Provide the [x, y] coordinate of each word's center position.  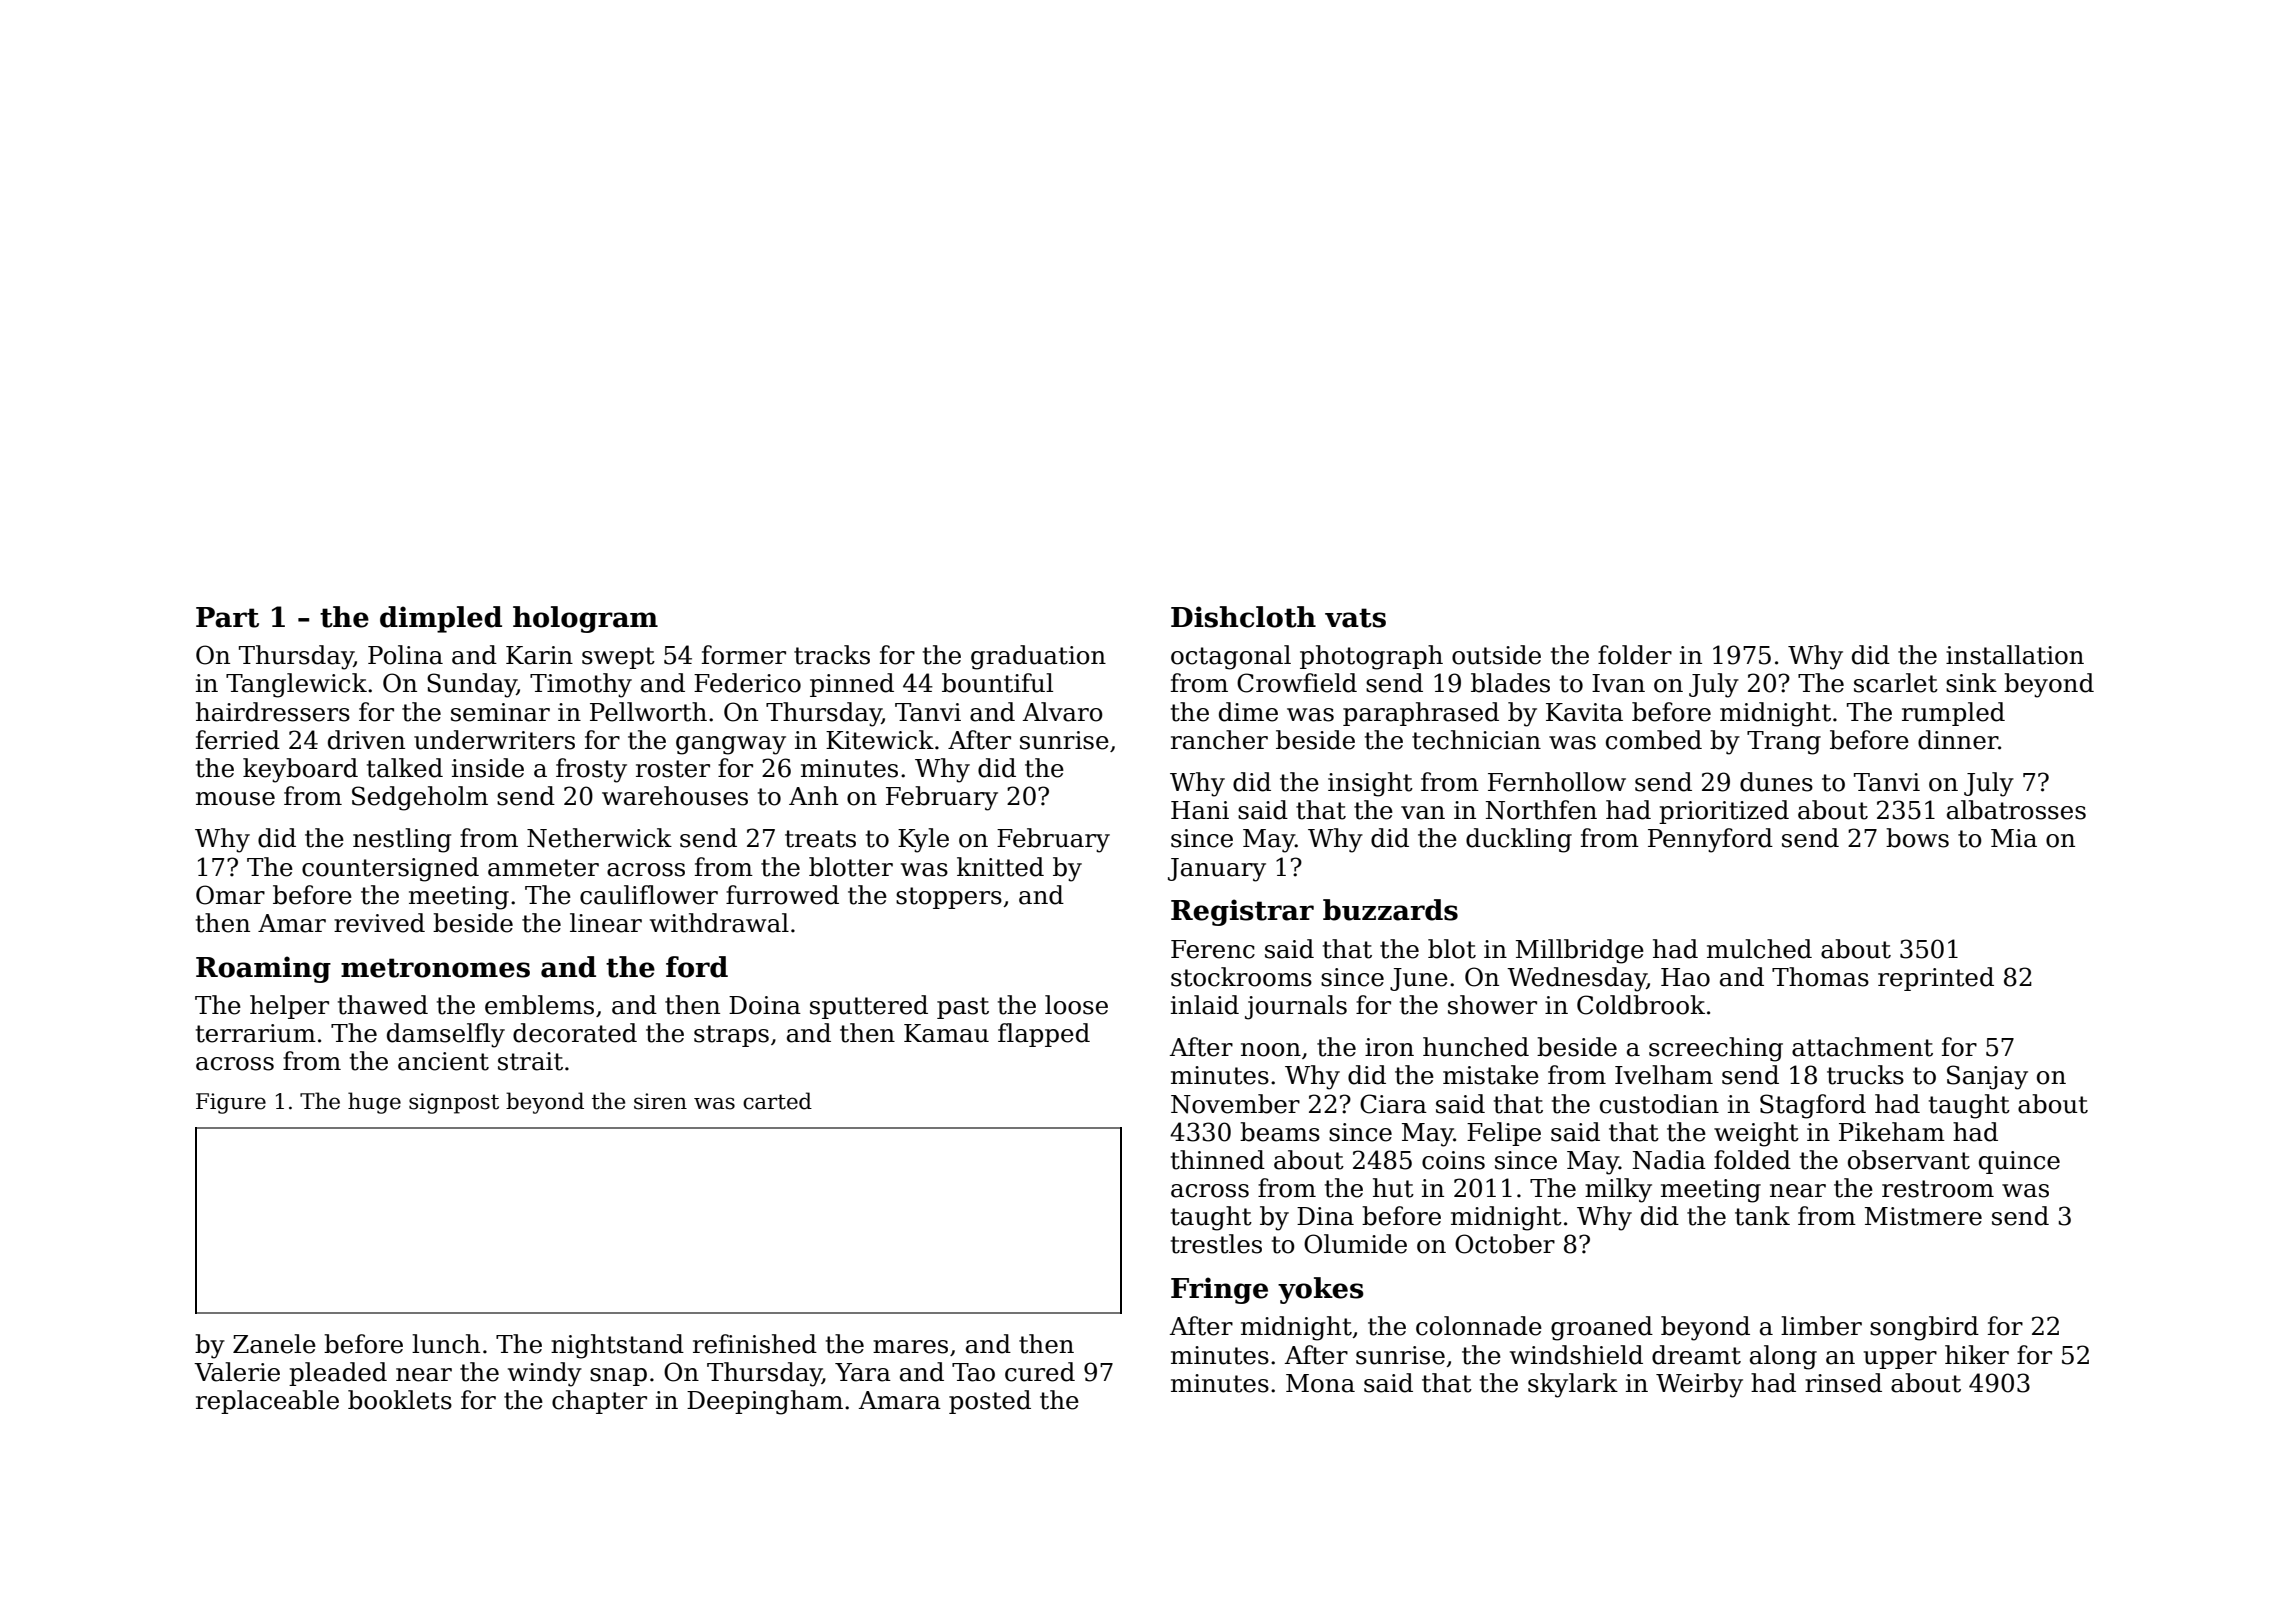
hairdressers [273, 712]
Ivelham [1664, 1075]
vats [1355, 618]
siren [660, 1101]
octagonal [1231, 657]
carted [777, 1101]
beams [1280, 1132]
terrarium [256, 1033]
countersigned [390, 869]
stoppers [949, 898]
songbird [1924, 1328]
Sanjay [1987, 1077]
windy [545, 1374]
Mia [2014, 838]
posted [990, 1402]
